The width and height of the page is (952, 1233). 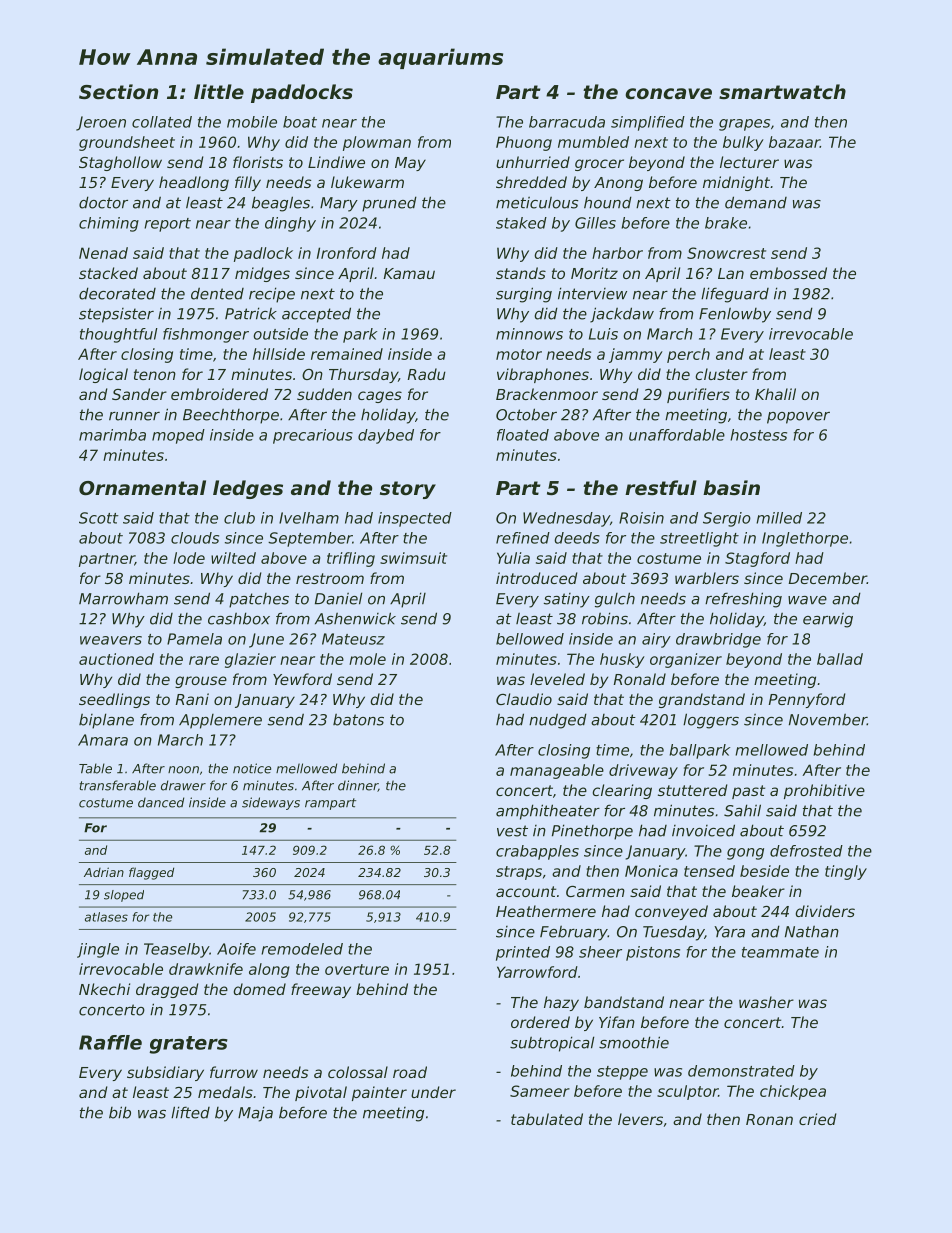 What do you see at coordinates (118, 91) in the page?
I see `Section` at bounding box center [118, 91].
